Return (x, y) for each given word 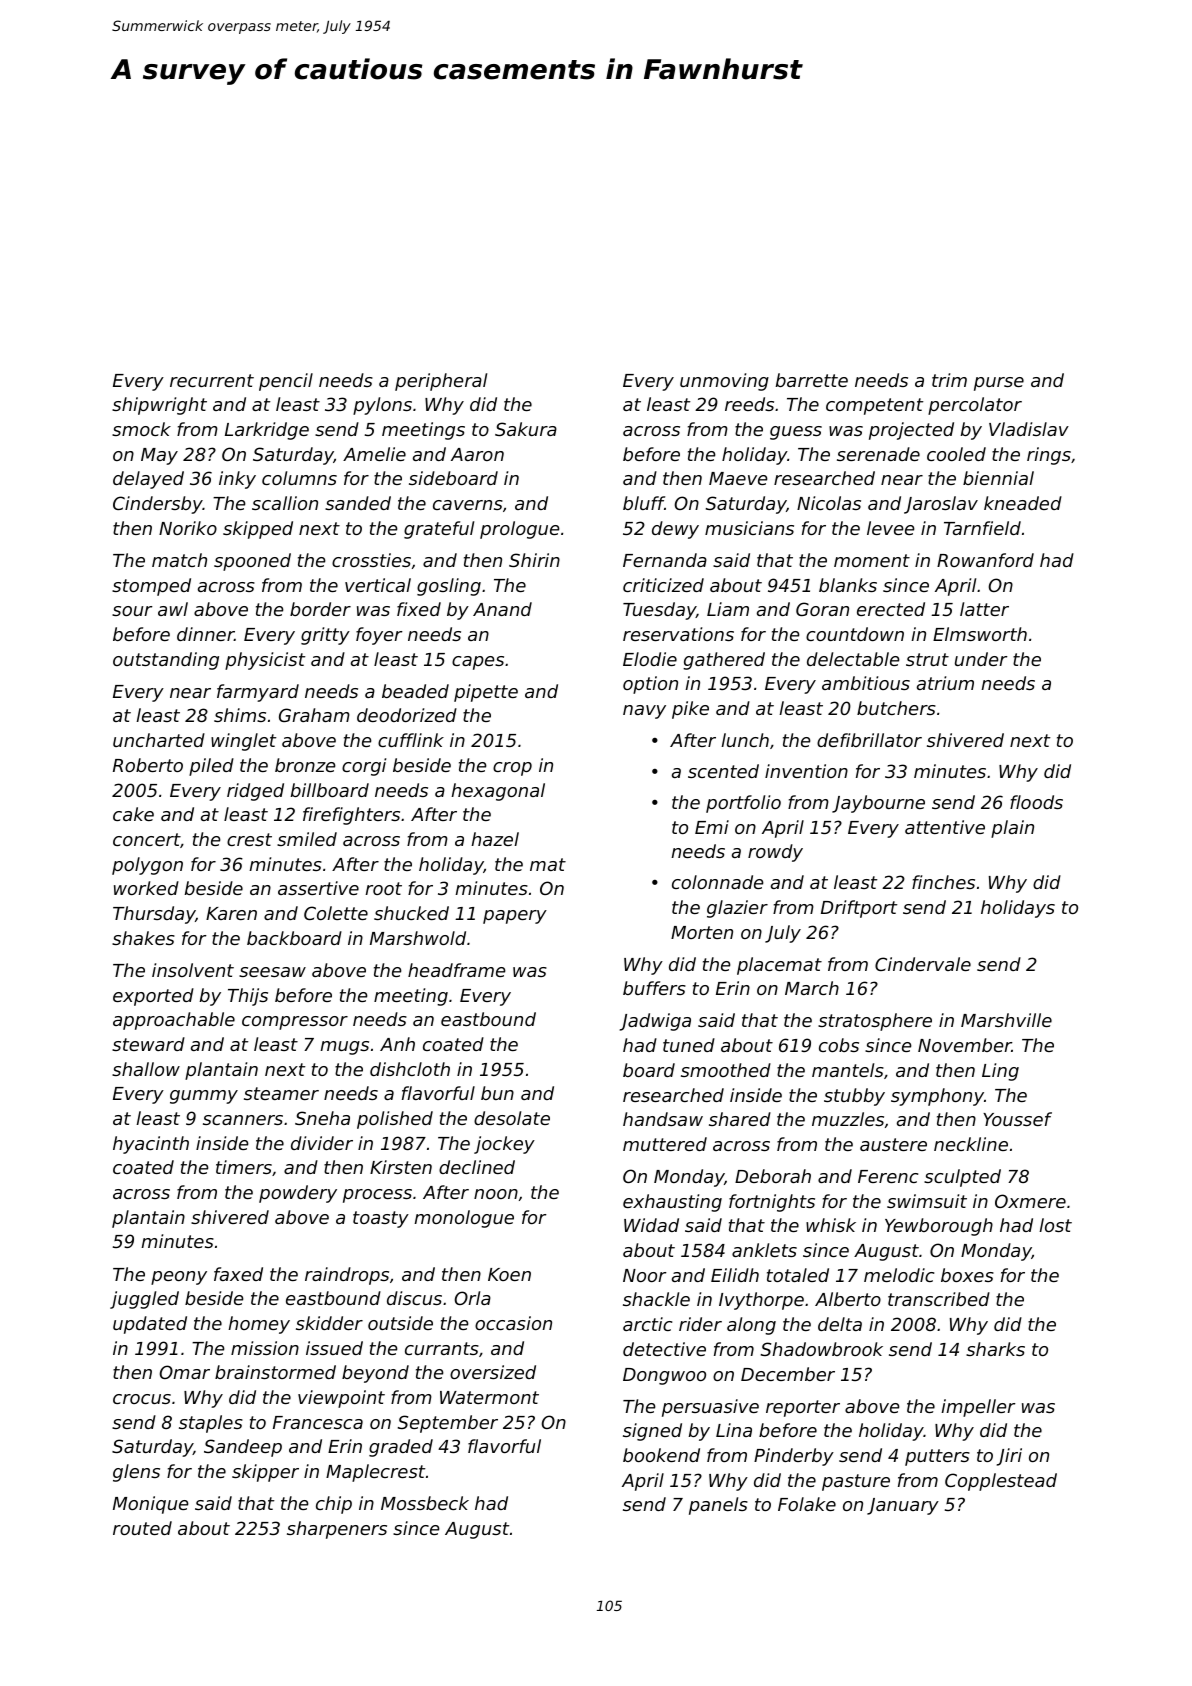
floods (1036, 802)
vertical (378, 585)
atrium (945, 683)
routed (142, 1528)
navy (644, 712)
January (903, 1506)
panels (718, 1506)
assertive (318, 888)
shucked (411, 913)
